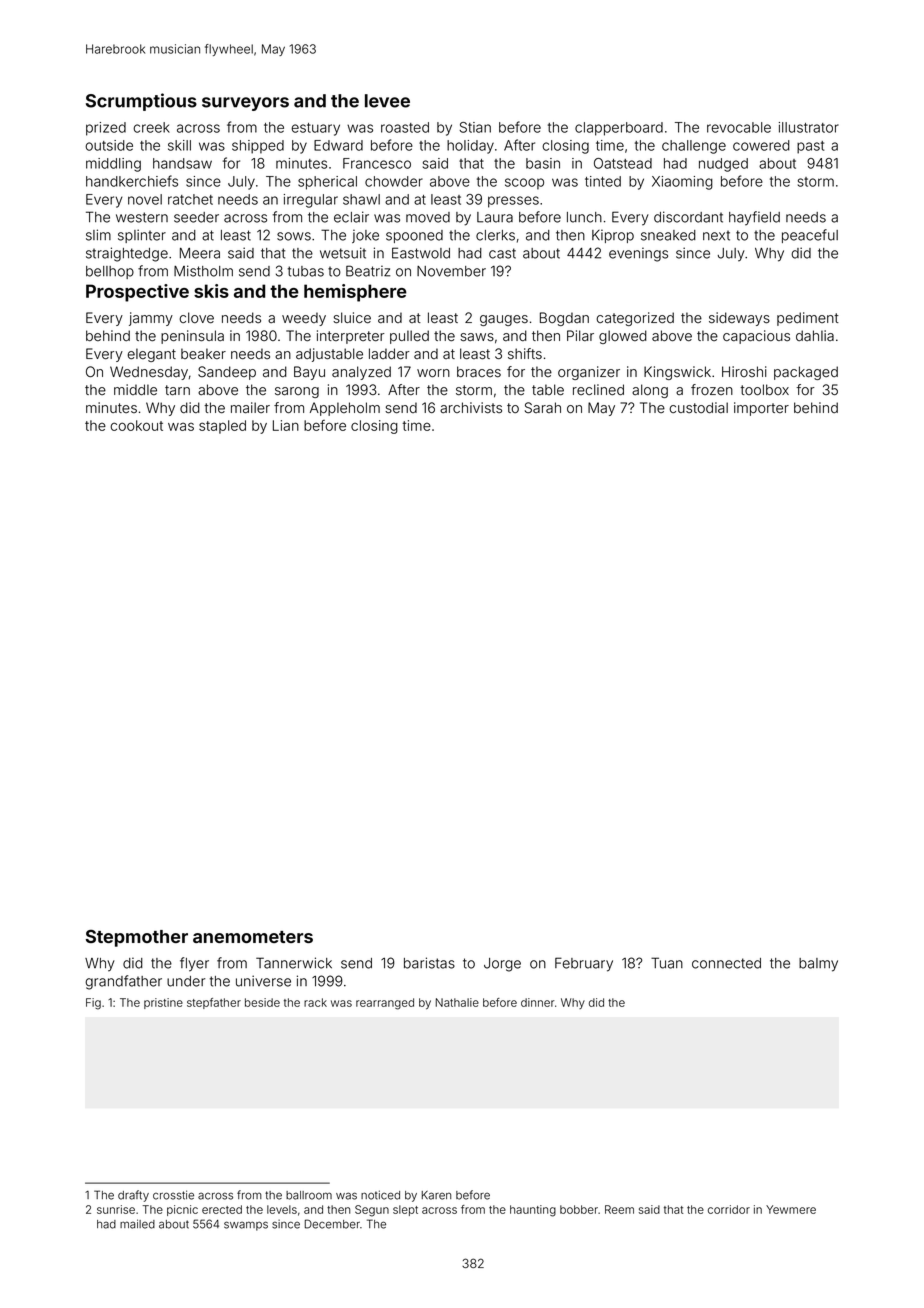 Image resolution: width=924 pixels, height=1308 pixels. I want to click on clapperboard, so click(619, 129).
